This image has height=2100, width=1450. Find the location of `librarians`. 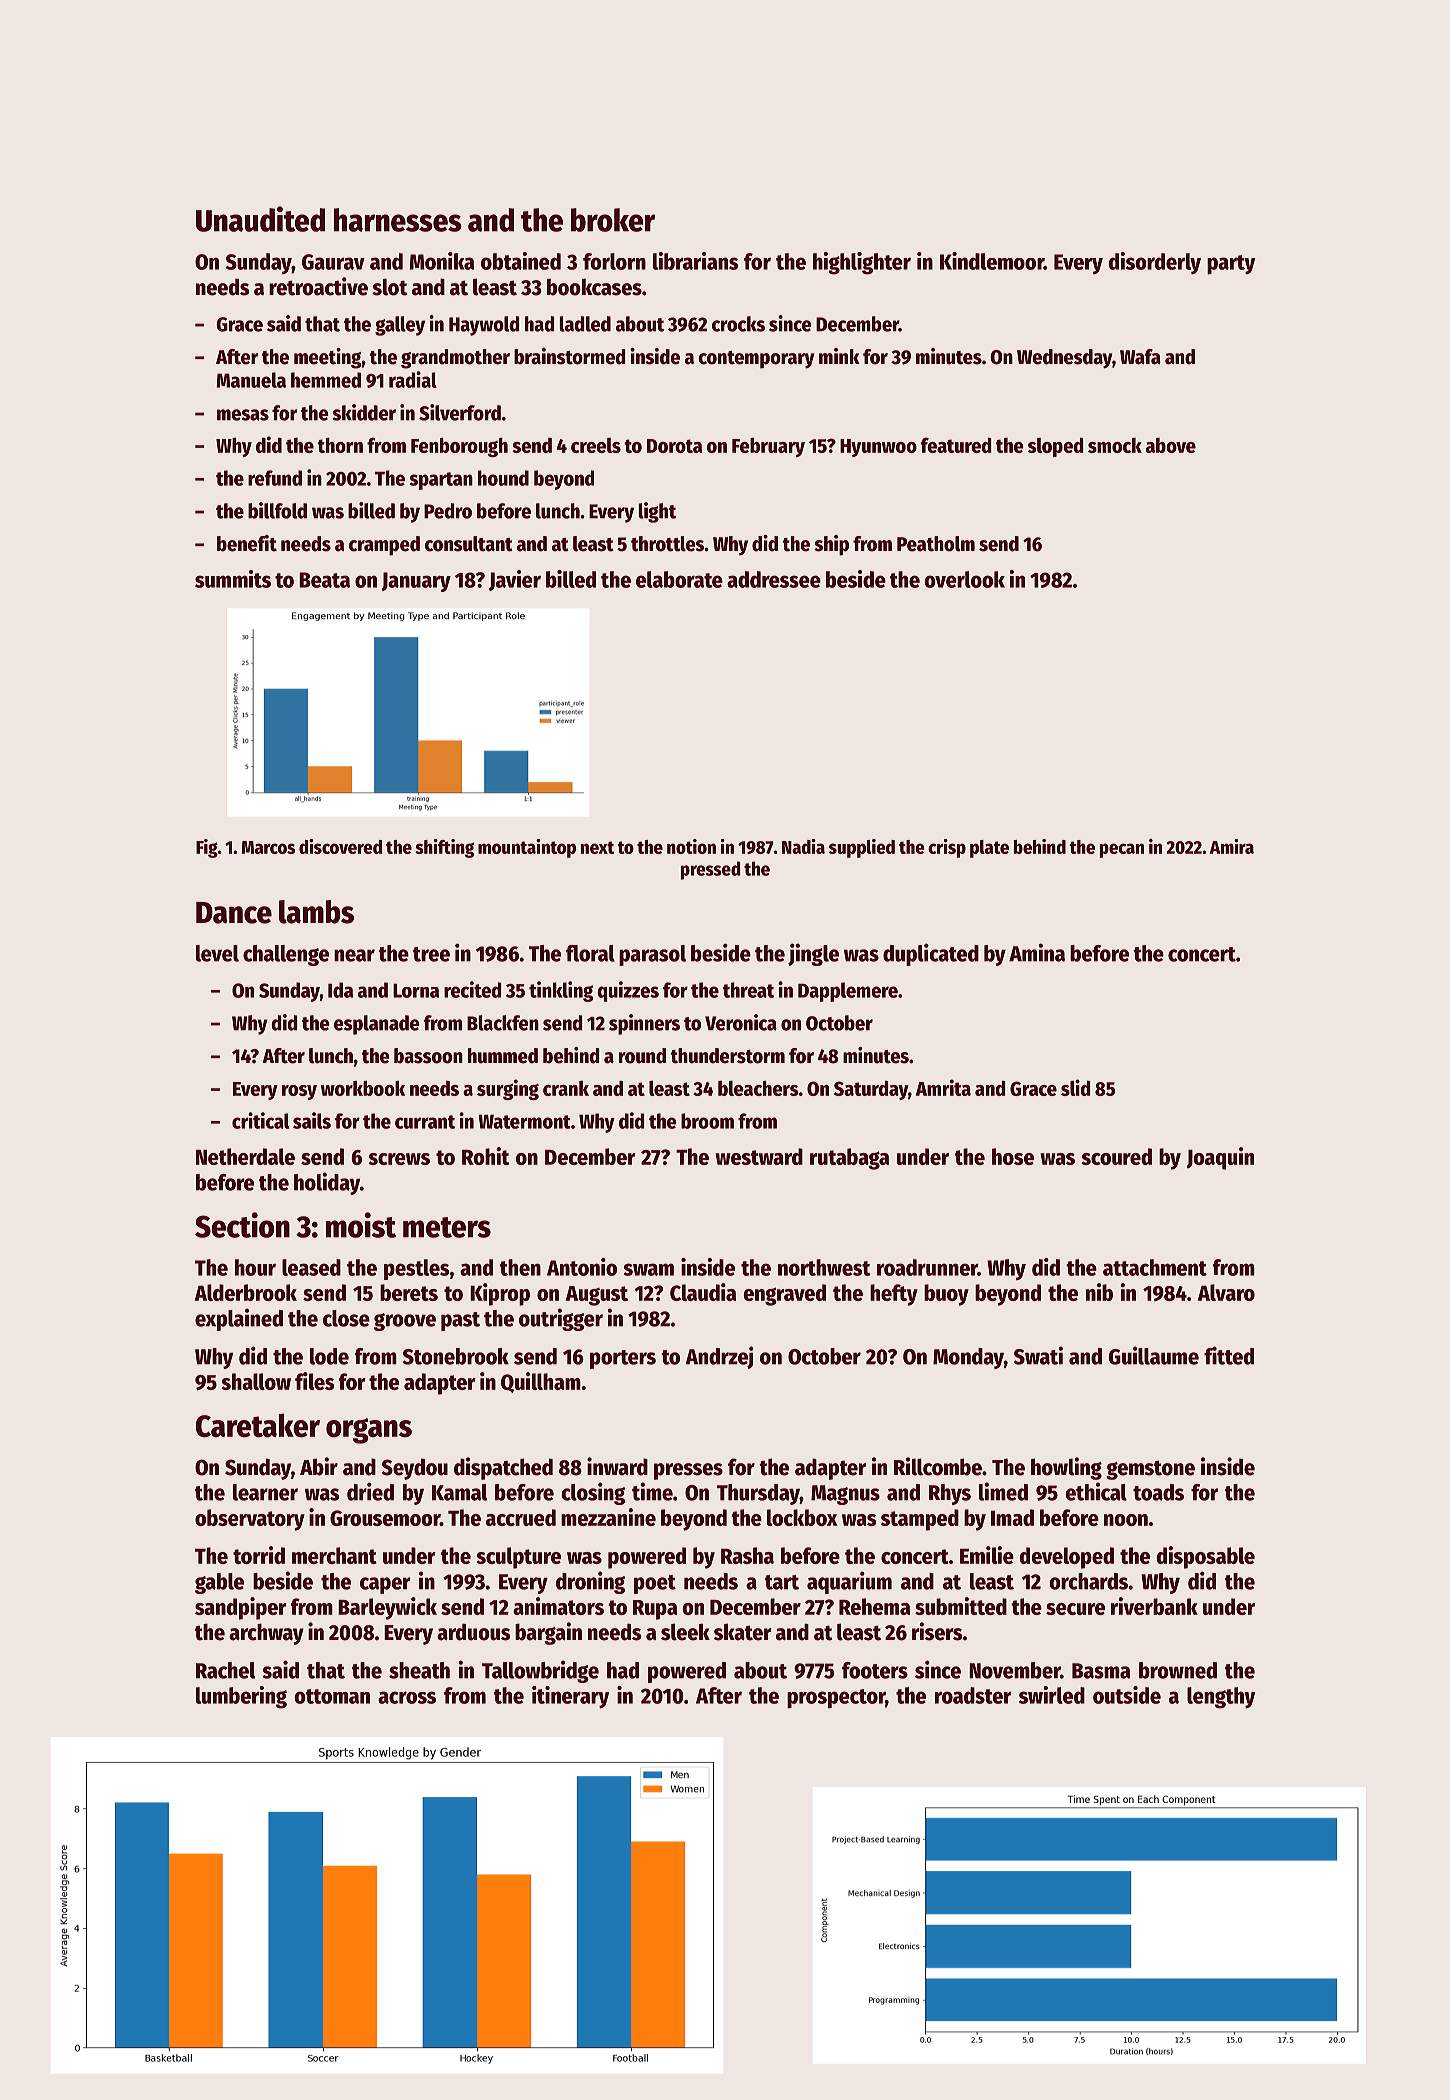

librarians is located at coordinates (695, 261).
